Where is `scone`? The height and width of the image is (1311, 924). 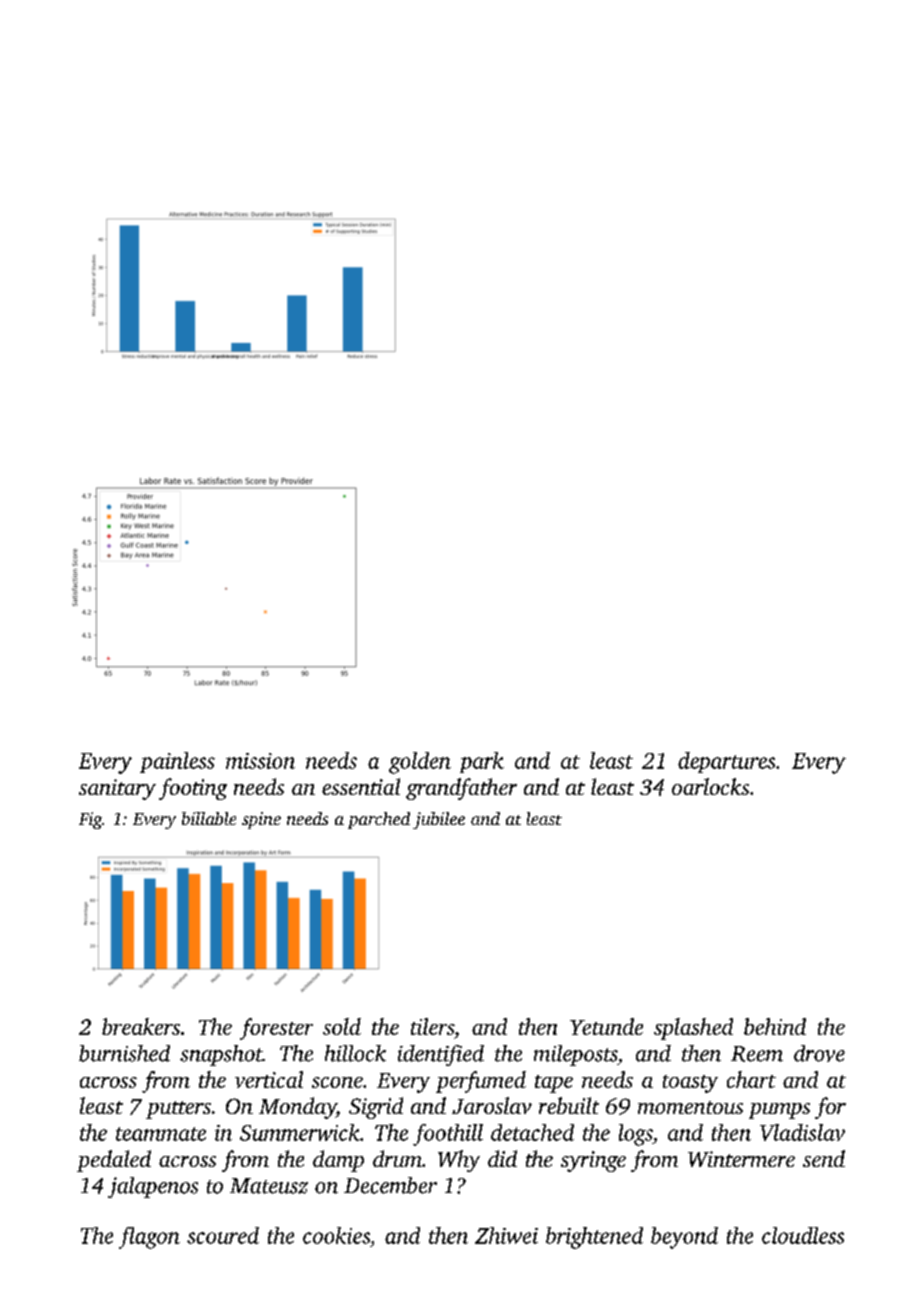 scone is located at coordinates (337, 1082).
